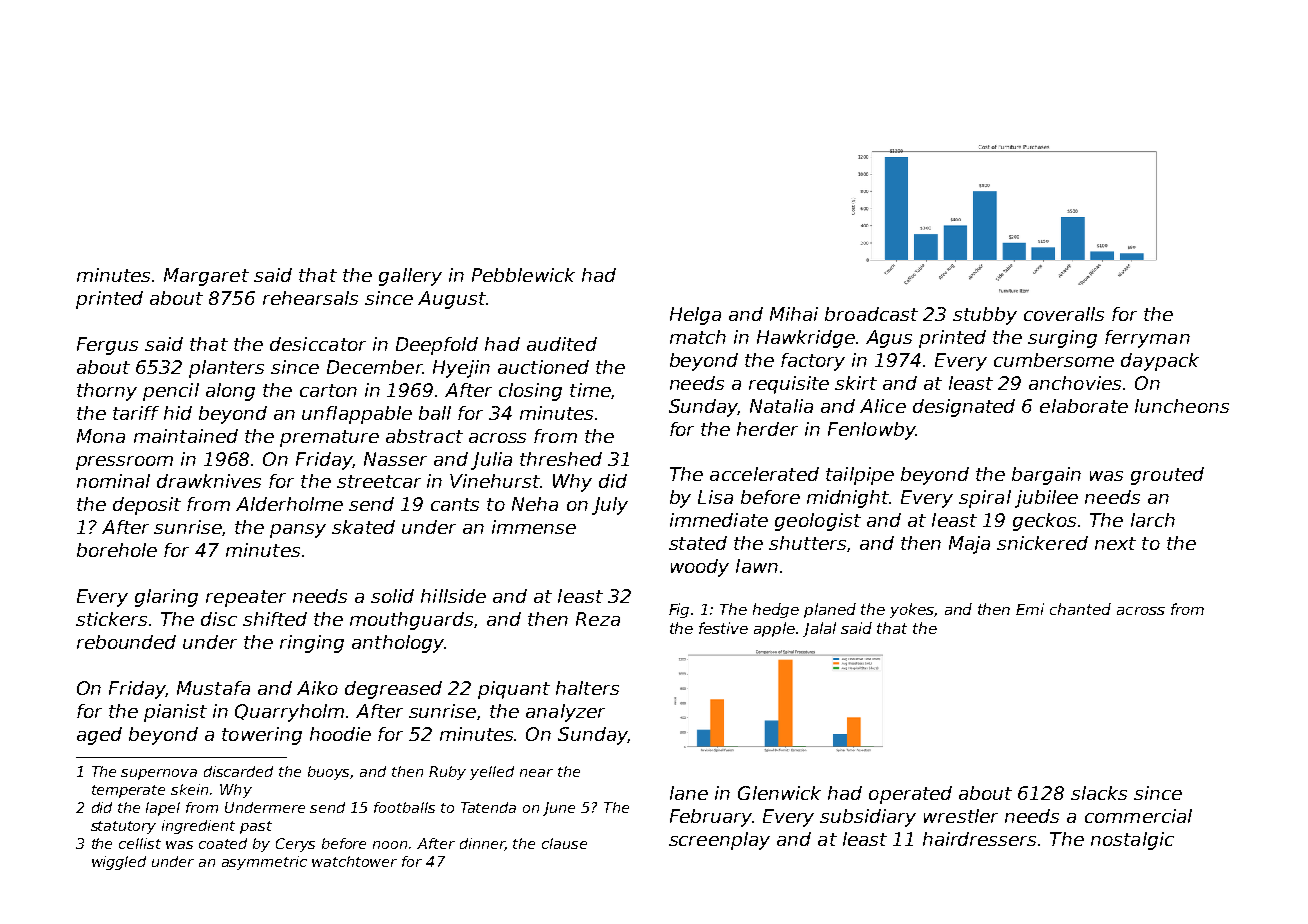 This image has width=1308, height=924. What do you see at coordinates (264, 863) in the image?
I see `asymmetric` at bounding box center [264, 863].
